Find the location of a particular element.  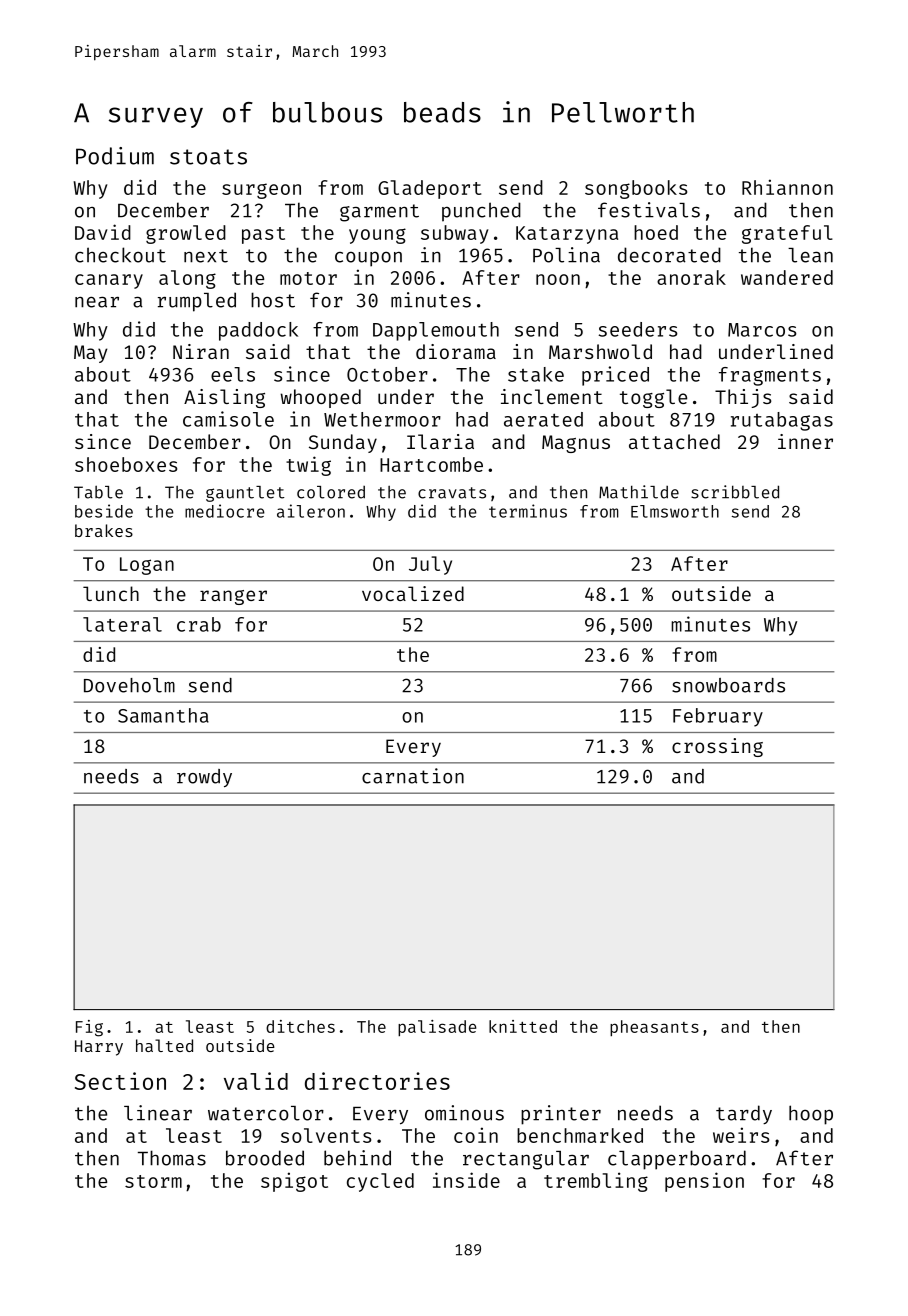

May is located at coordinates (90, 354).
